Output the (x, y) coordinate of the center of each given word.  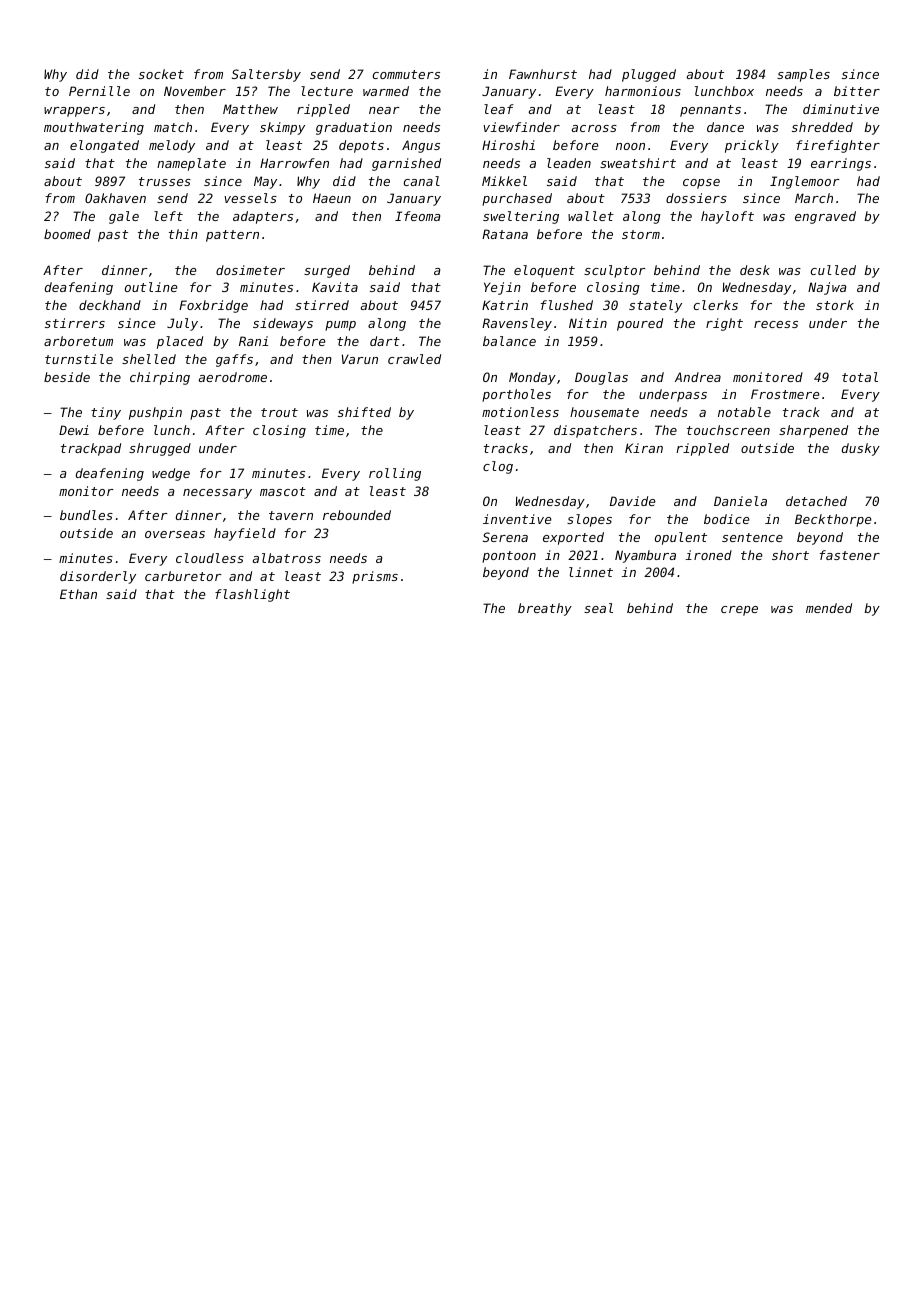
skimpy (282, 128)
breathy (545, 609)
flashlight (252, 595)
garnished (406, 164)
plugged (649, 75)
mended (829, 608)
